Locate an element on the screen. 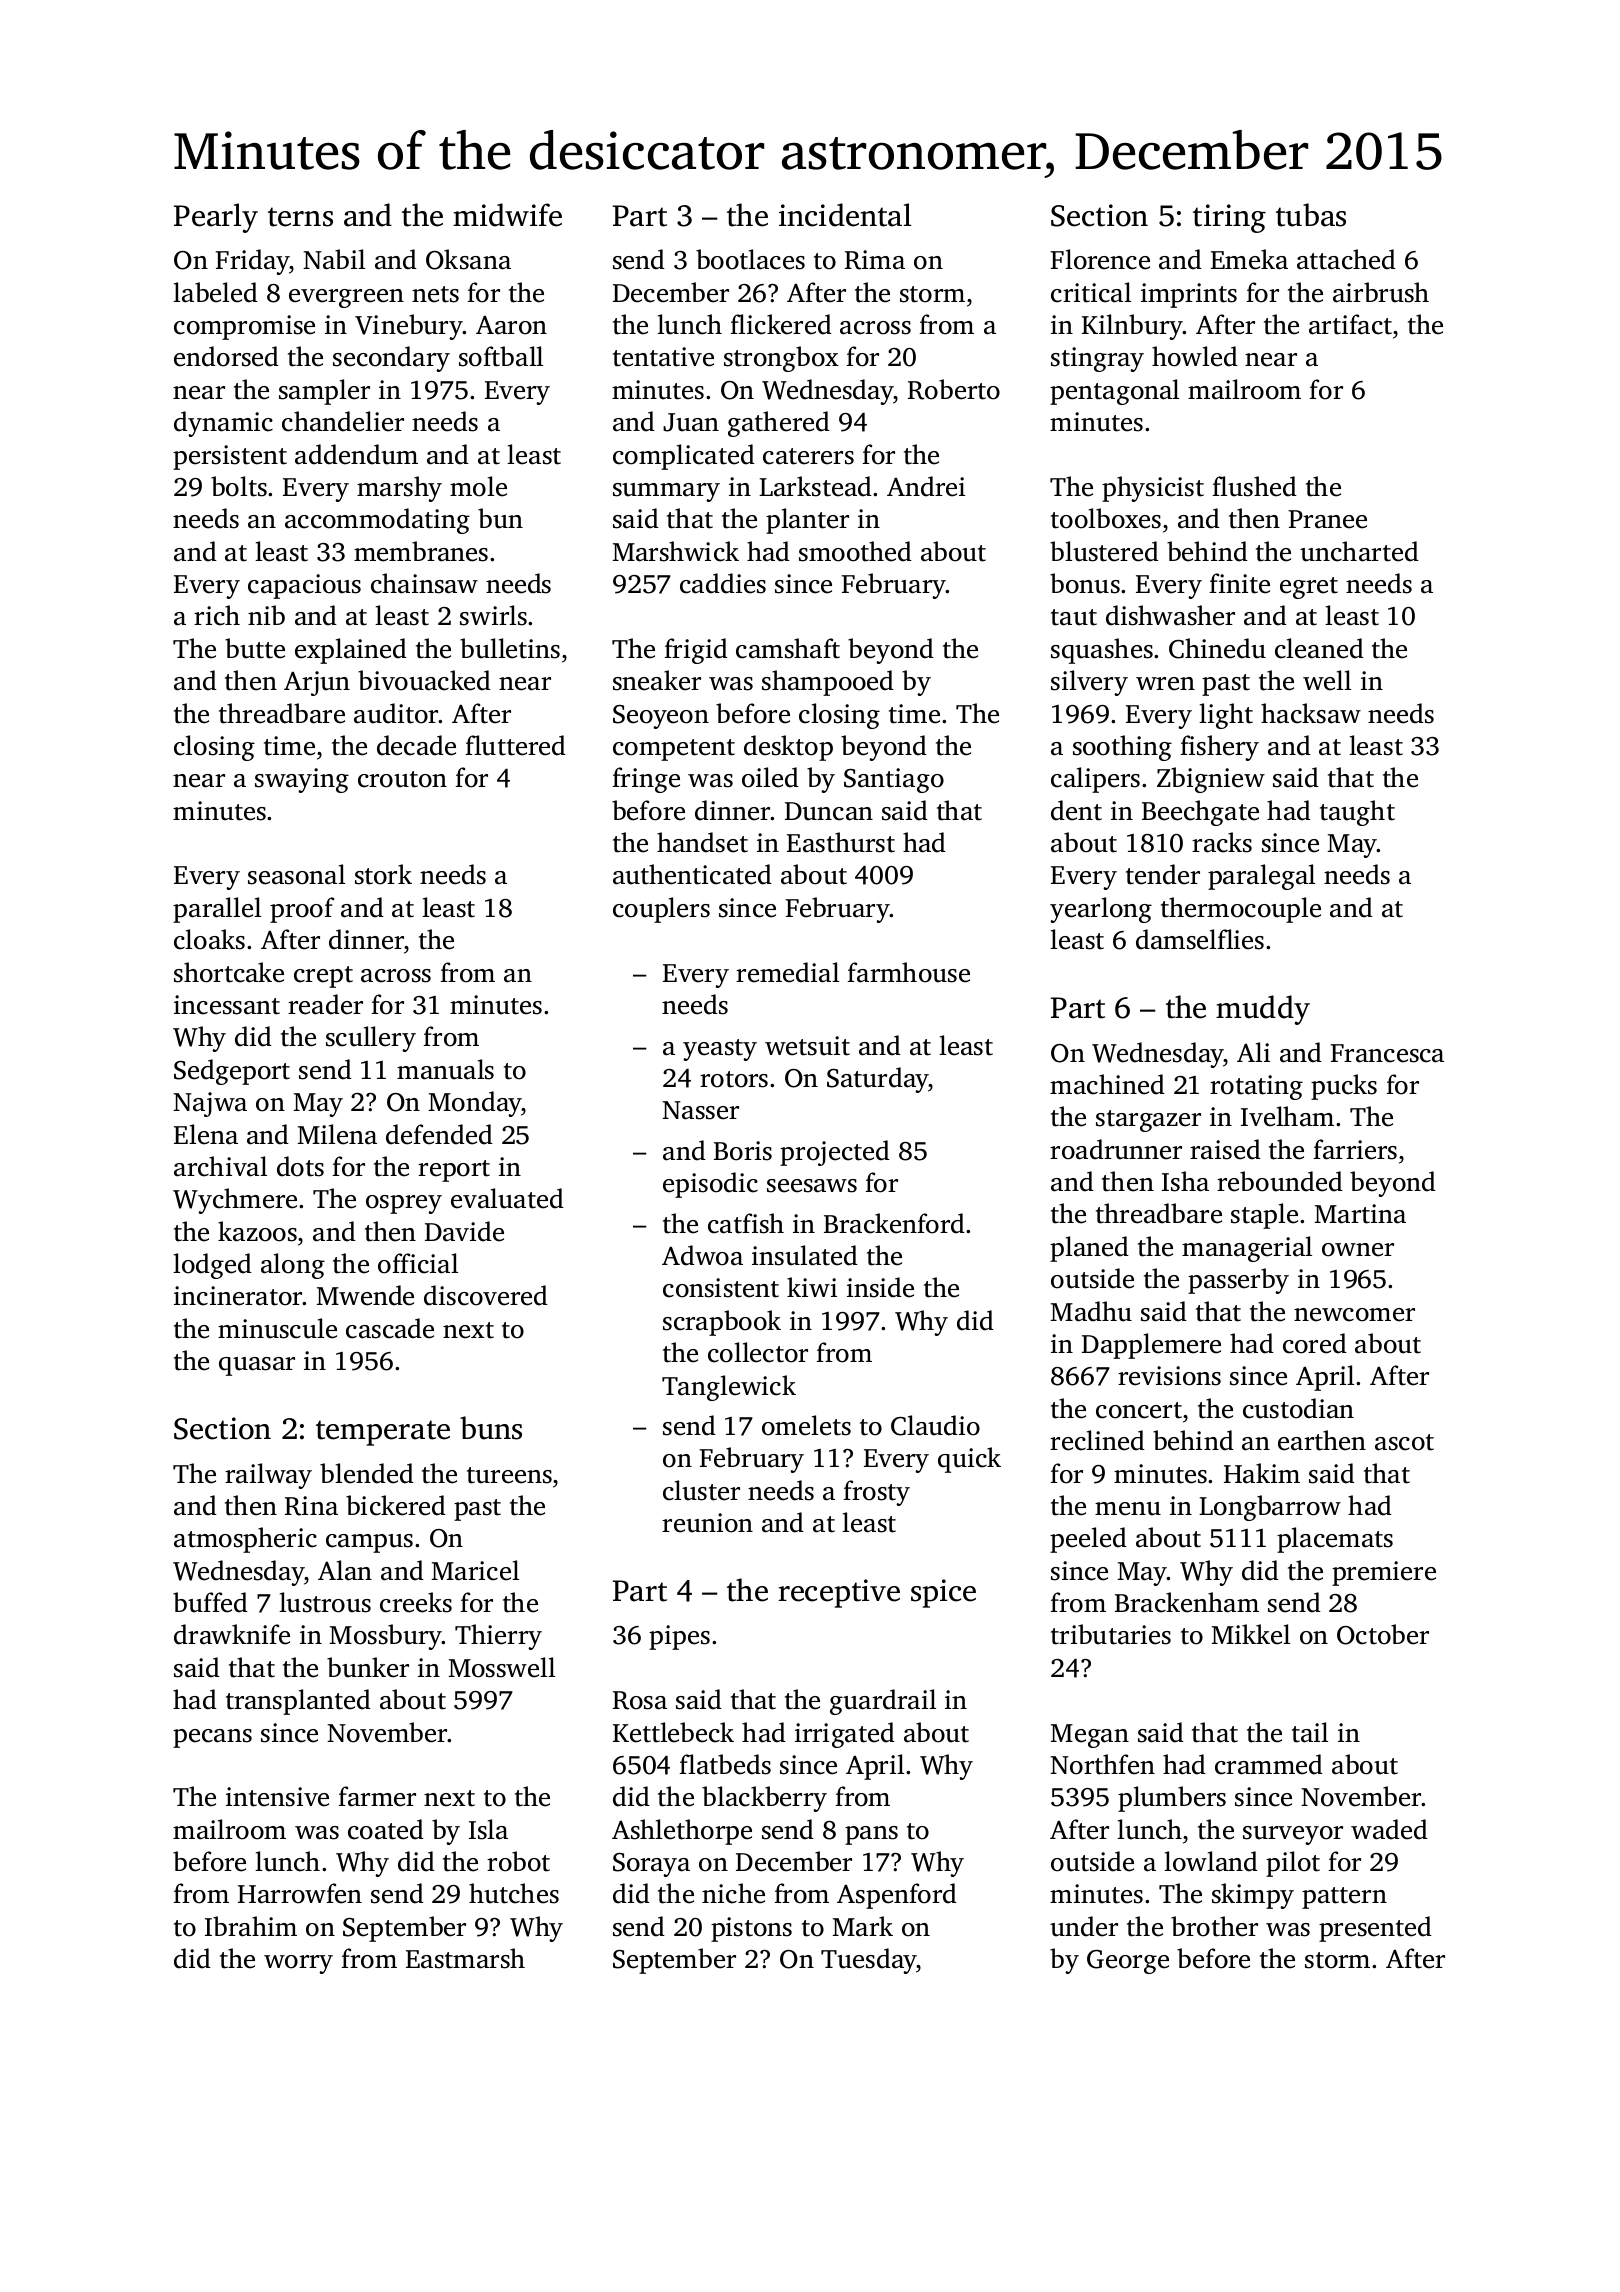 This screenshot has height=2292, width=1620. Claudio is located at coordinates (935, 1425).
